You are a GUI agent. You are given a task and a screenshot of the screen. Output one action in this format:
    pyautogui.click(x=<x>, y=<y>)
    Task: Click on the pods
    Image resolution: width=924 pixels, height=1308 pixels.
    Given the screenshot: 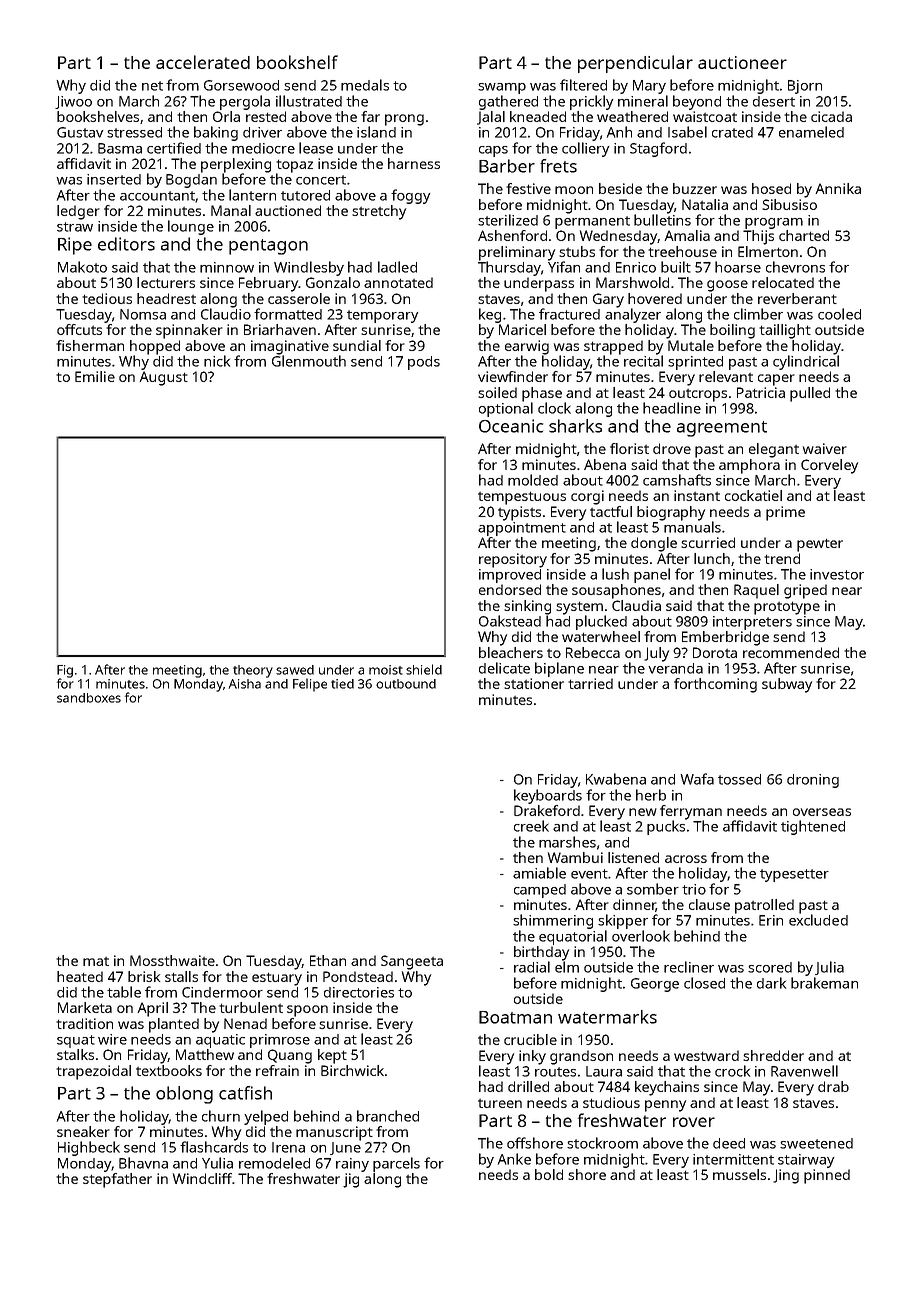 What is the action you would take?
    pyautogui.click(x=424, y=363)
